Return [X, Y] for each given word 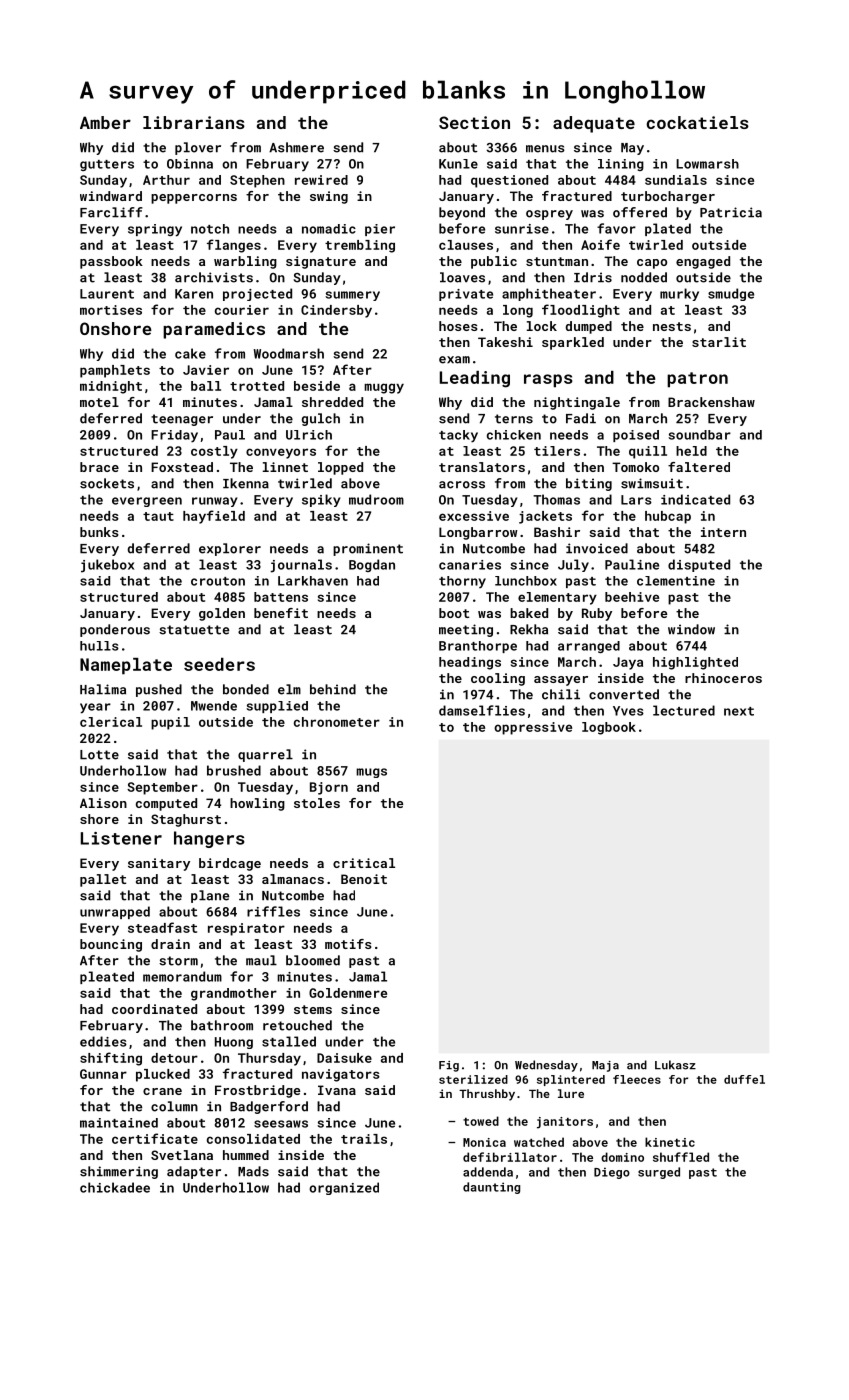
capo [652, 264]
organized [344, 1188]
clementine [676, 581]
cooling [498, 679]
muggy [384, 388]
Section [474, 122]
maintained [119, 1123]
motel [99, 402]
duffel [744, 1079]
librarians [194, 122]
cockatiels [697, 122]
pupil [170, 723]
